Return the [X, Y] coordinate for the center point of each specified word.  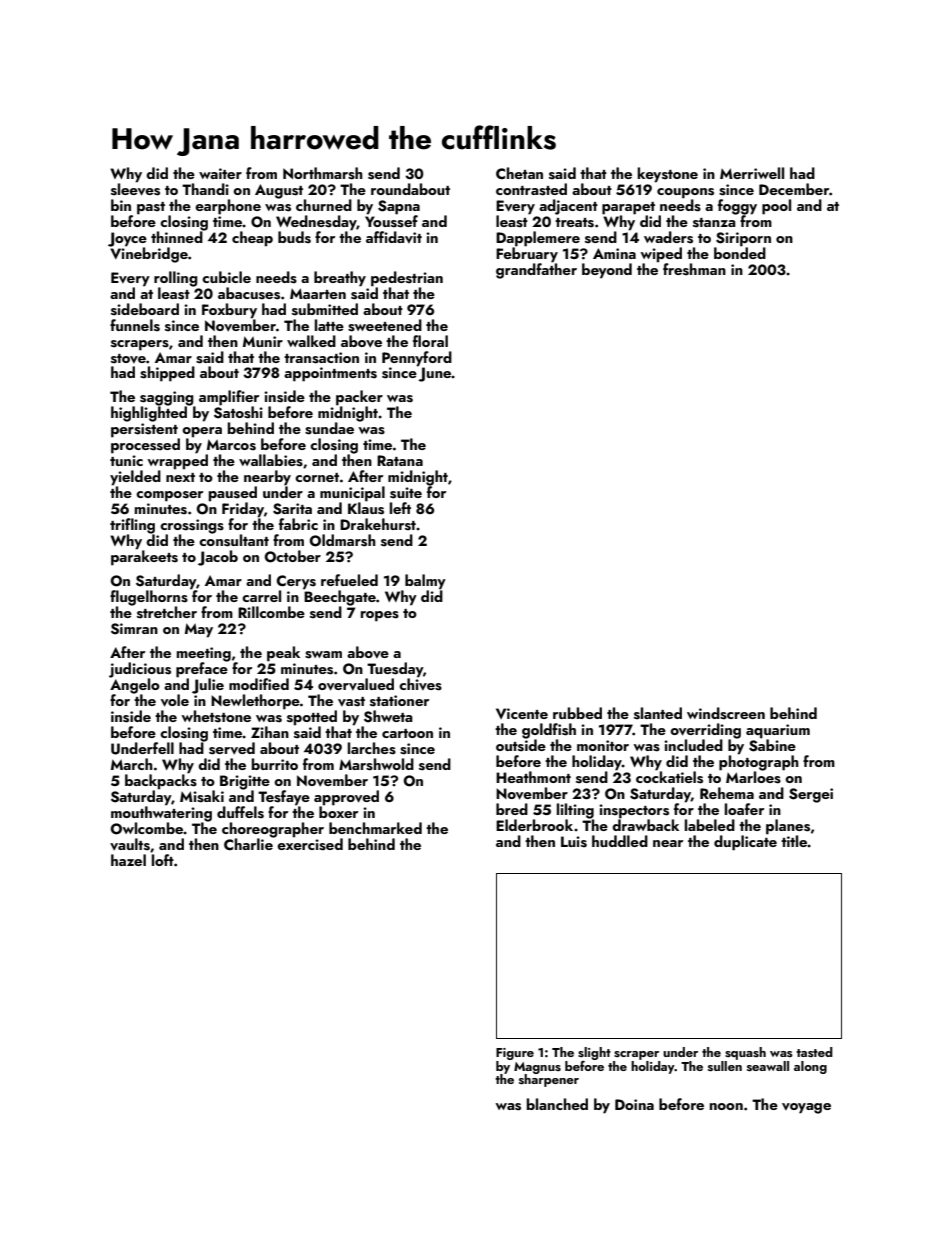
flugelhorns [149, 598]
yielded [135, 478]
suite [406, 493]
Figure [515, 1054]
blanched [557, 1104]
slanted [658, 713]
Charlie [248, 844]
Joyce [127, 239]
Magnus [537, 1068]
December [794, 189]
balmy [425, 582]
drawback [645, 824]
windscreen [726, 713]
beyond [607, 271]
